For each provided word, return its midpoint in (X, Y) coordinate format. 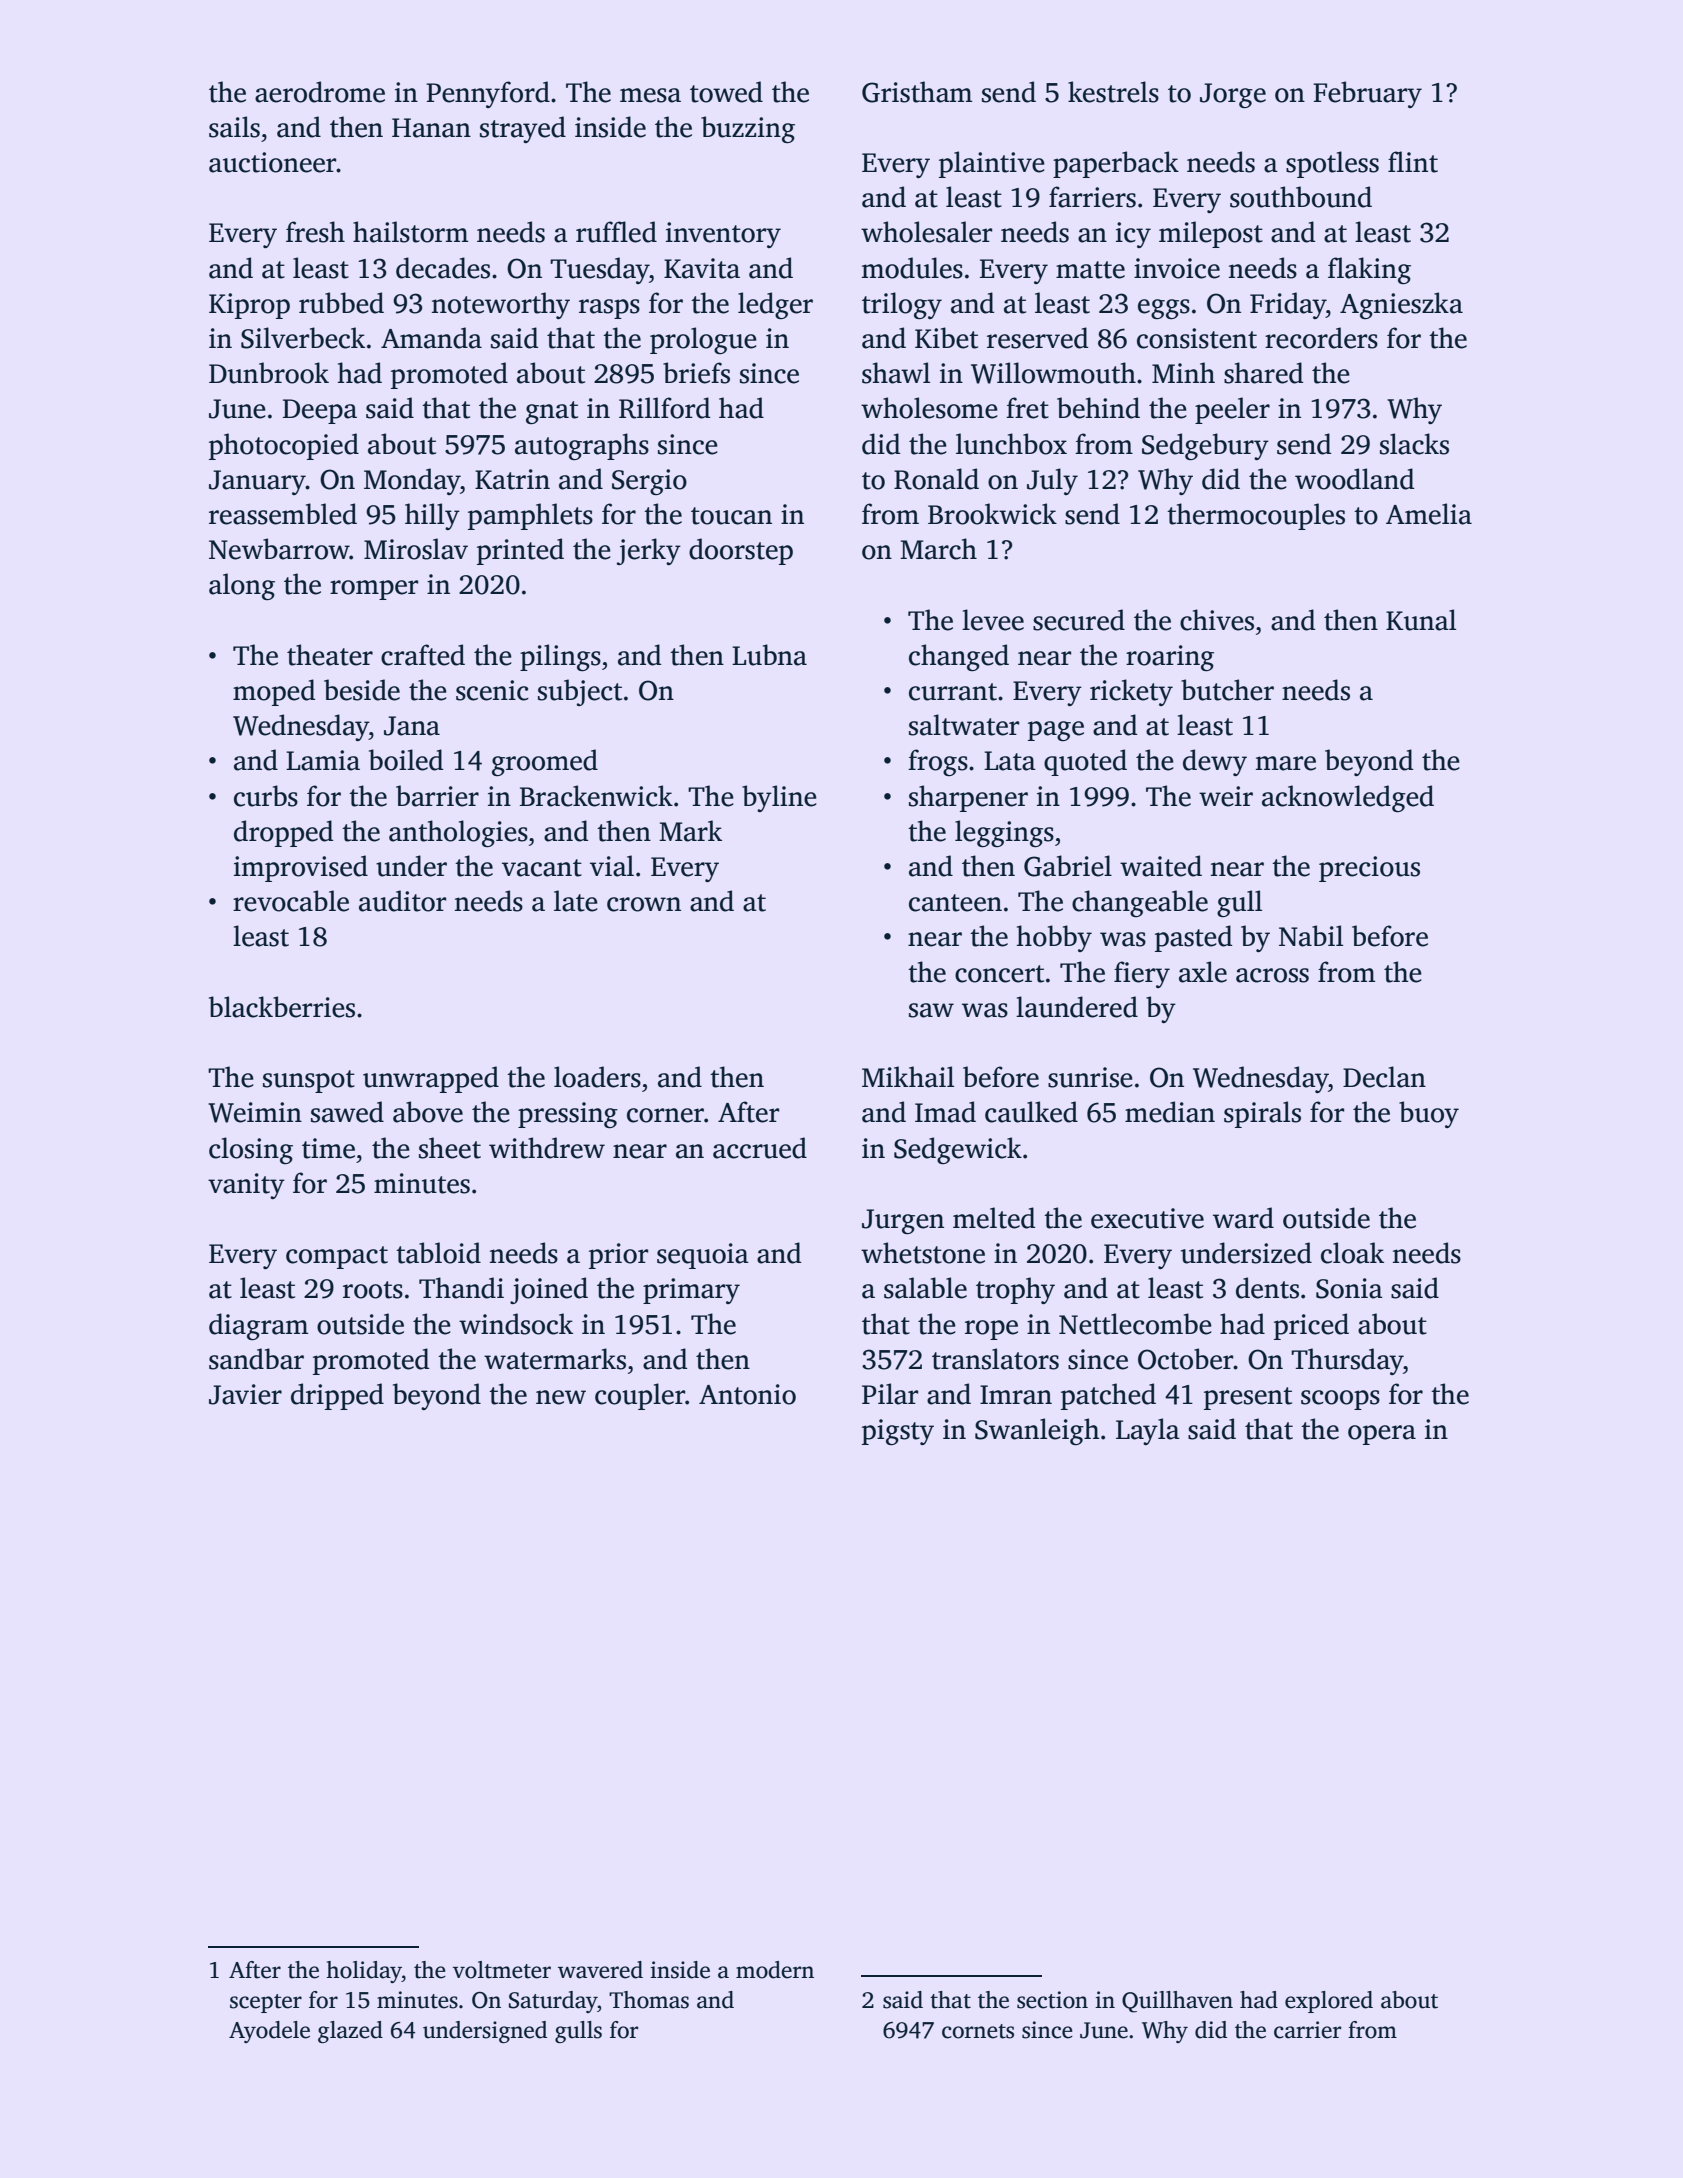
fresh (315, 232)
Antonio (747, 1394)
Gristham (917, 92)
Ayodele (269, 2032)
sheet (450, 1148)
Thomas (649, 2000)
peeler (1232, 410)
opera (1382, 1435)
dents (1267, 1288)
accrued (760, 1148)
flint (1413, 162)
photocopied (284, 446)
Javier (245, 1394)
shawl (896, 373)
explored (1329, 2002)
